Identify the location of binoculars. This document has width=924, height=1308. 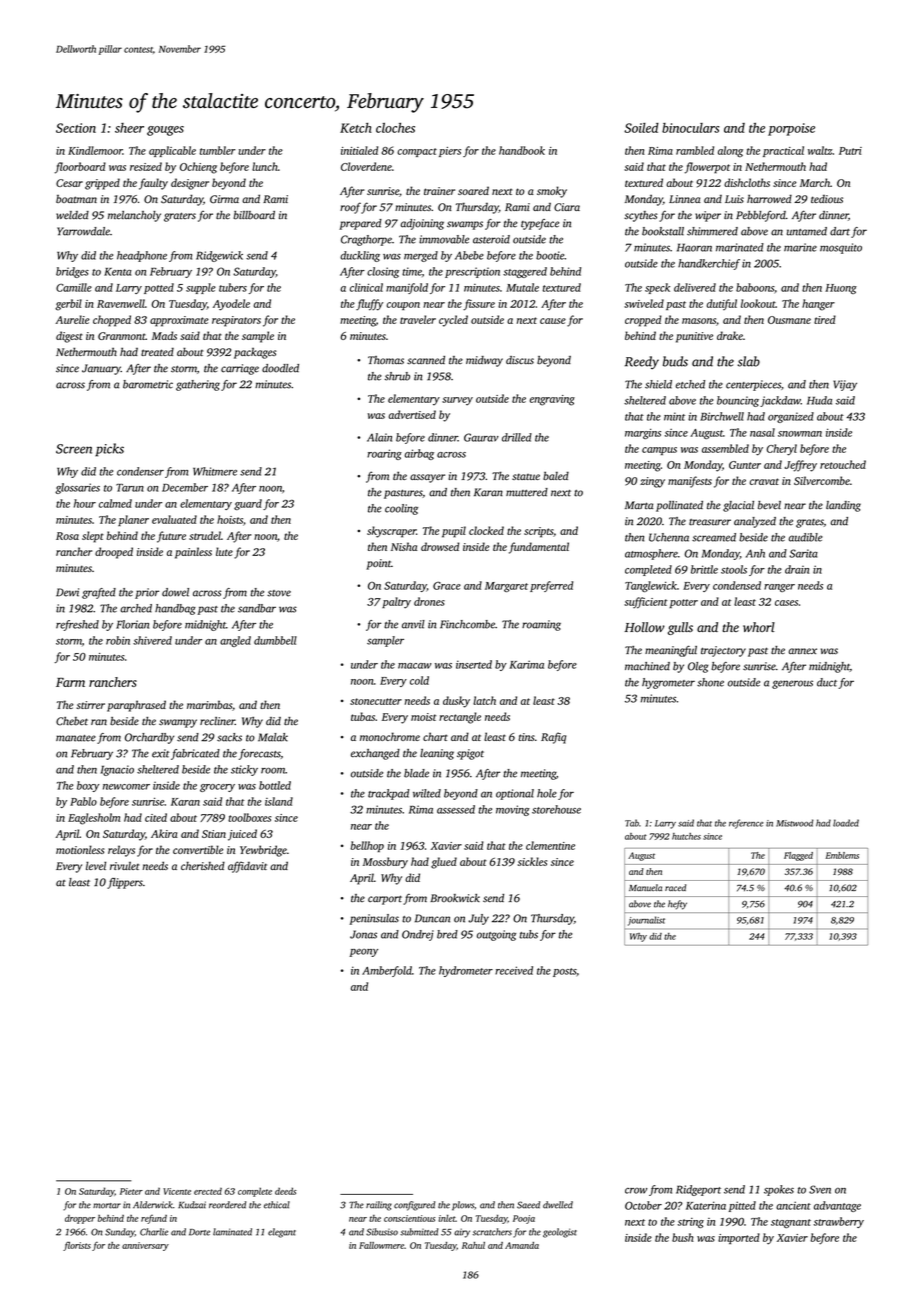
(690, 128).
